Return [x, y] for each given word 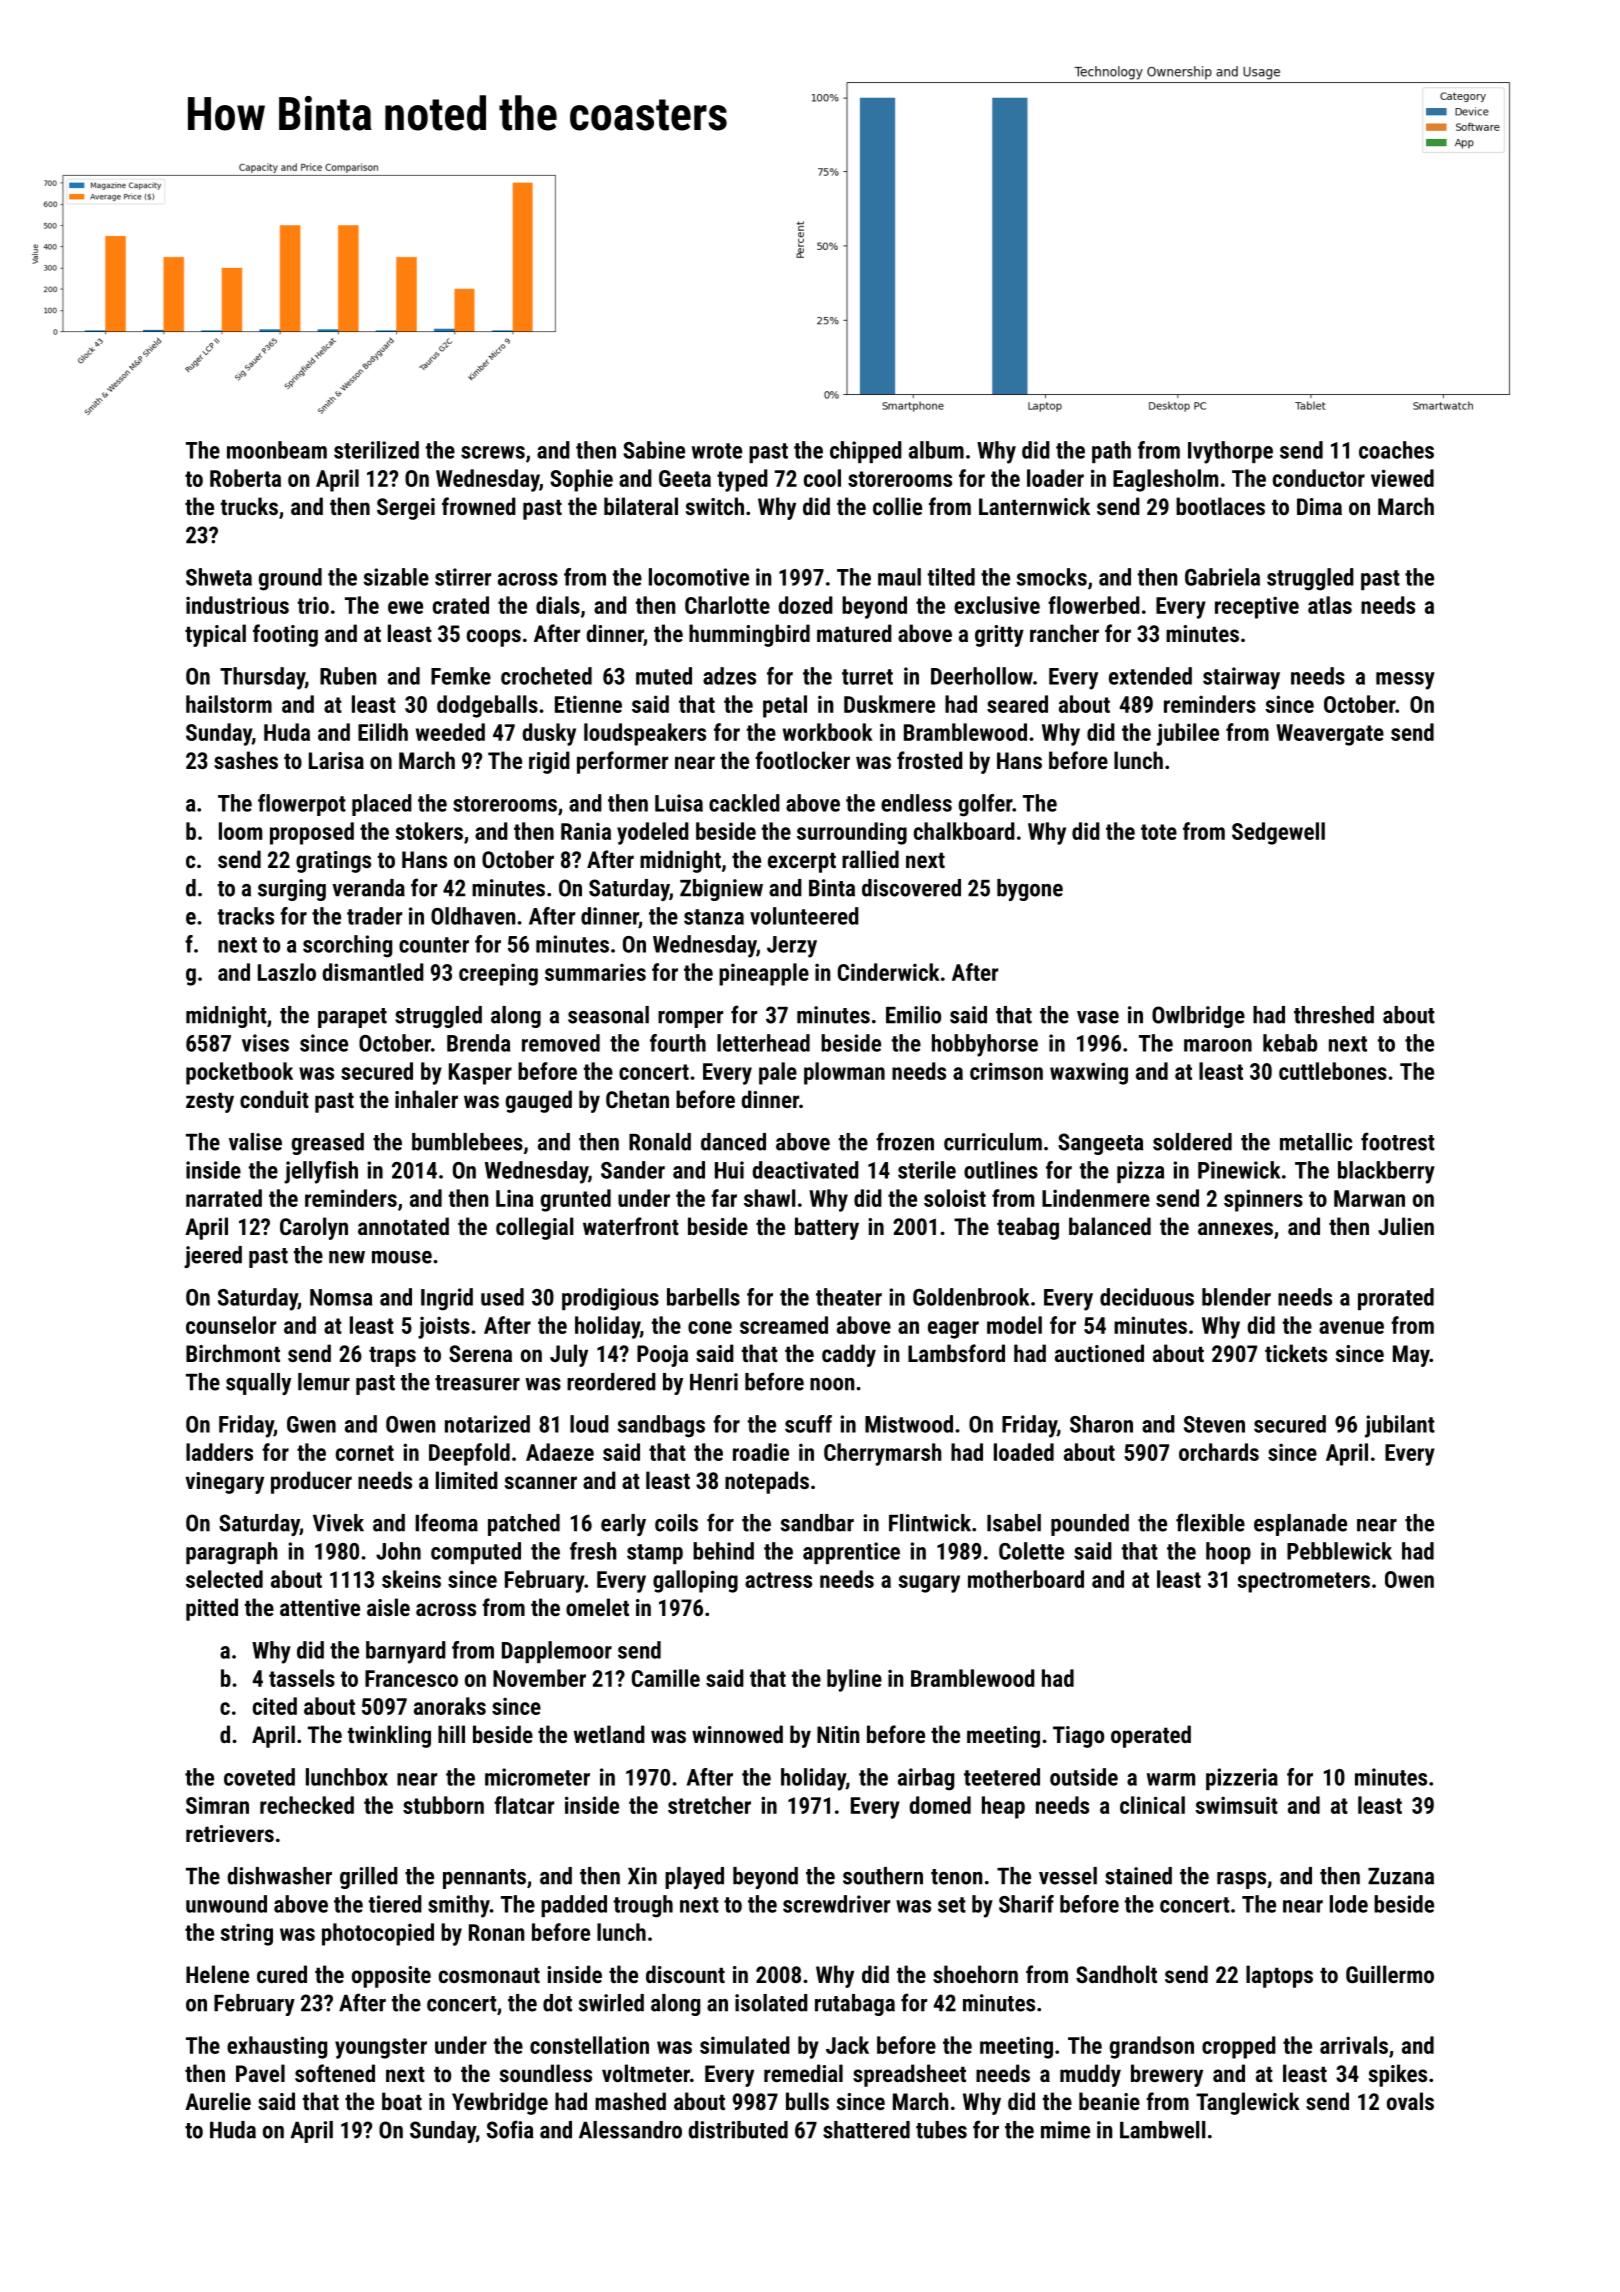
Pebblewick [1339, 1551]
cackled [744, 803]
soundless [546, 2073]
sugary [929, 1584]
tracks [246, 916]
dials [558, 605]
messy [1405, 681]
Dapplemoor [557, 1652]
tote [1159, 832]
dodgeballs [487, 706]
